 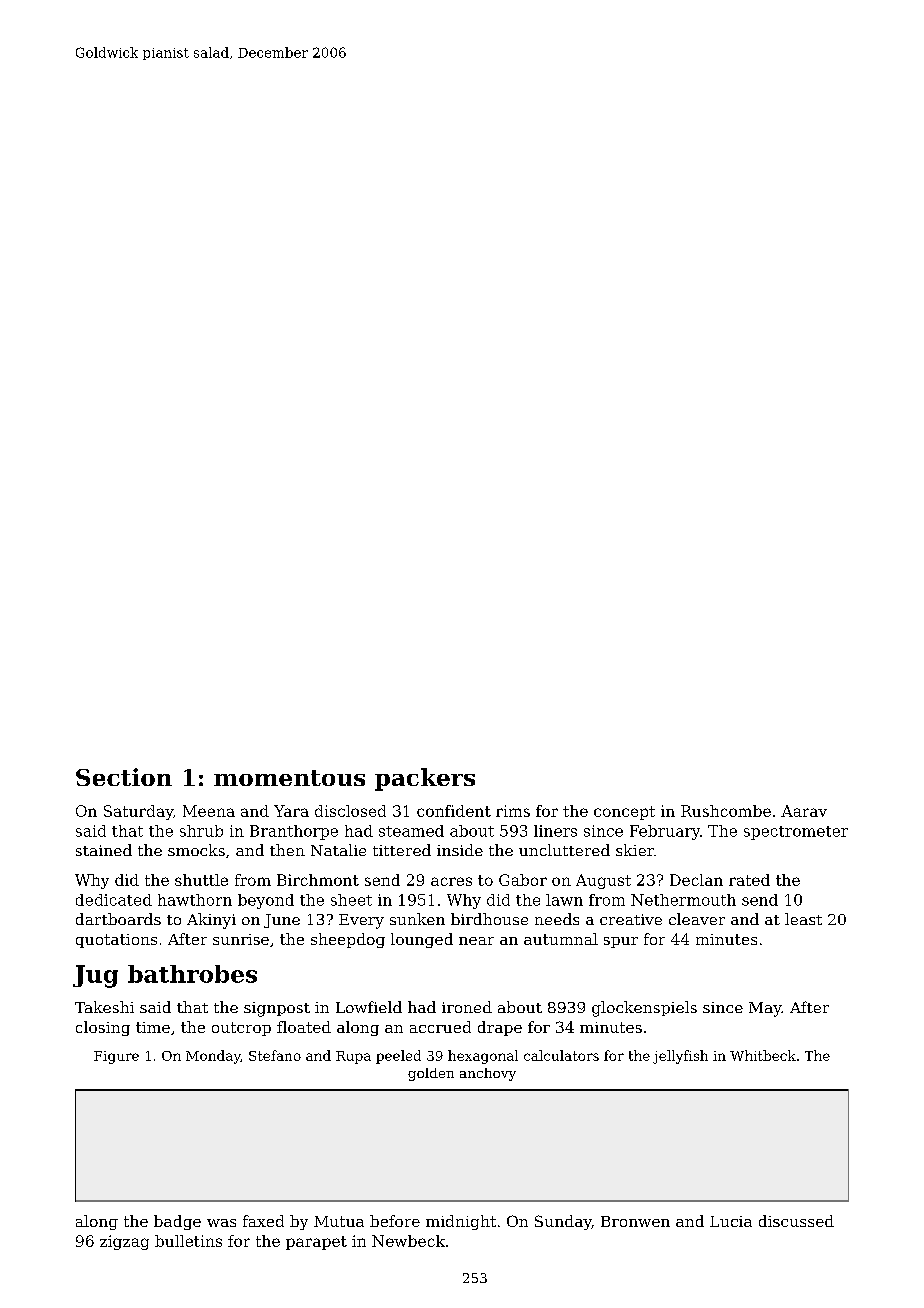 What do you see at coordinates (188, 1241) in the screenshot?
I see `bulletins` at bounding box center [188, 1241].
